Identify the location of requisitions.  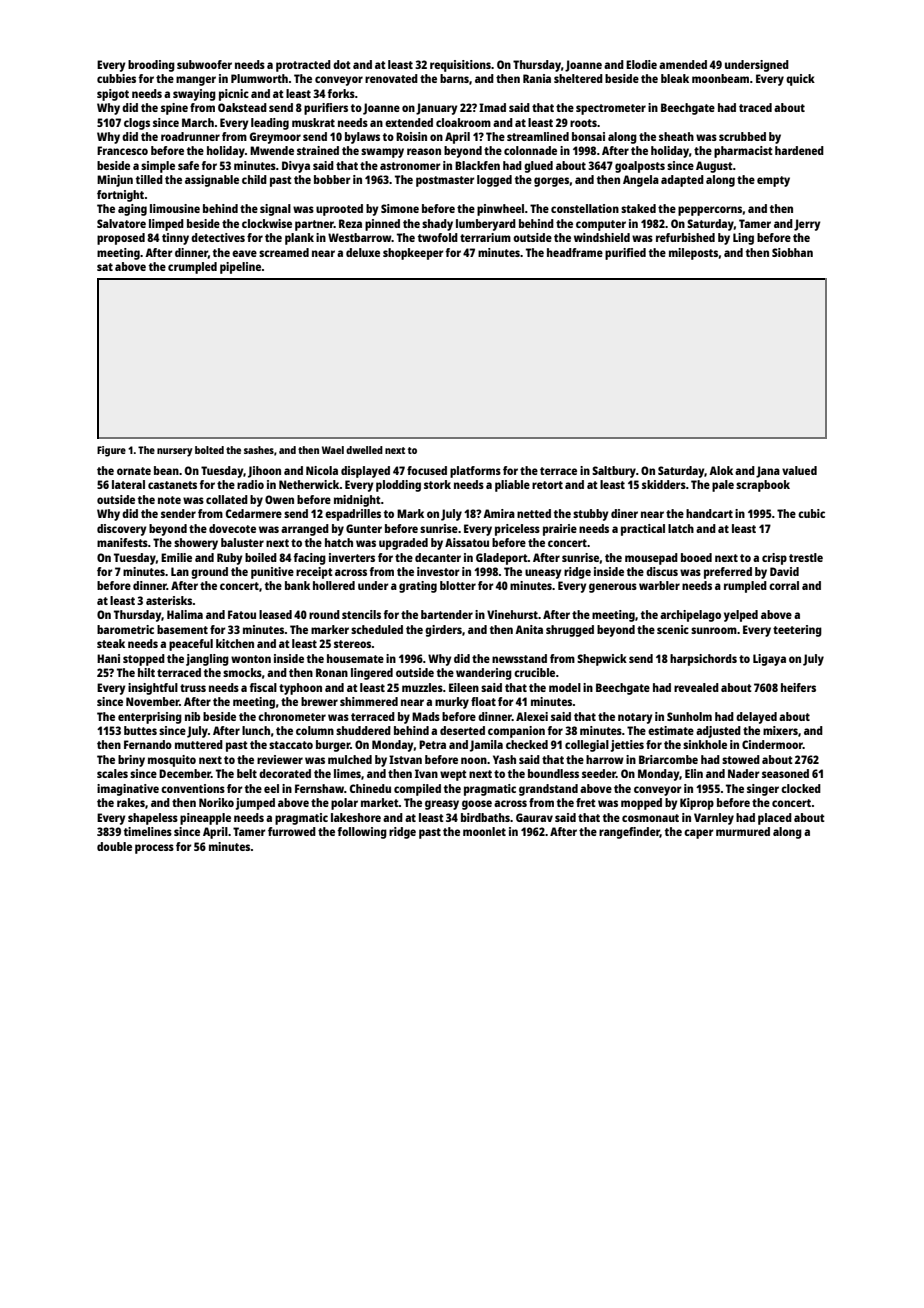
(460, 66).
